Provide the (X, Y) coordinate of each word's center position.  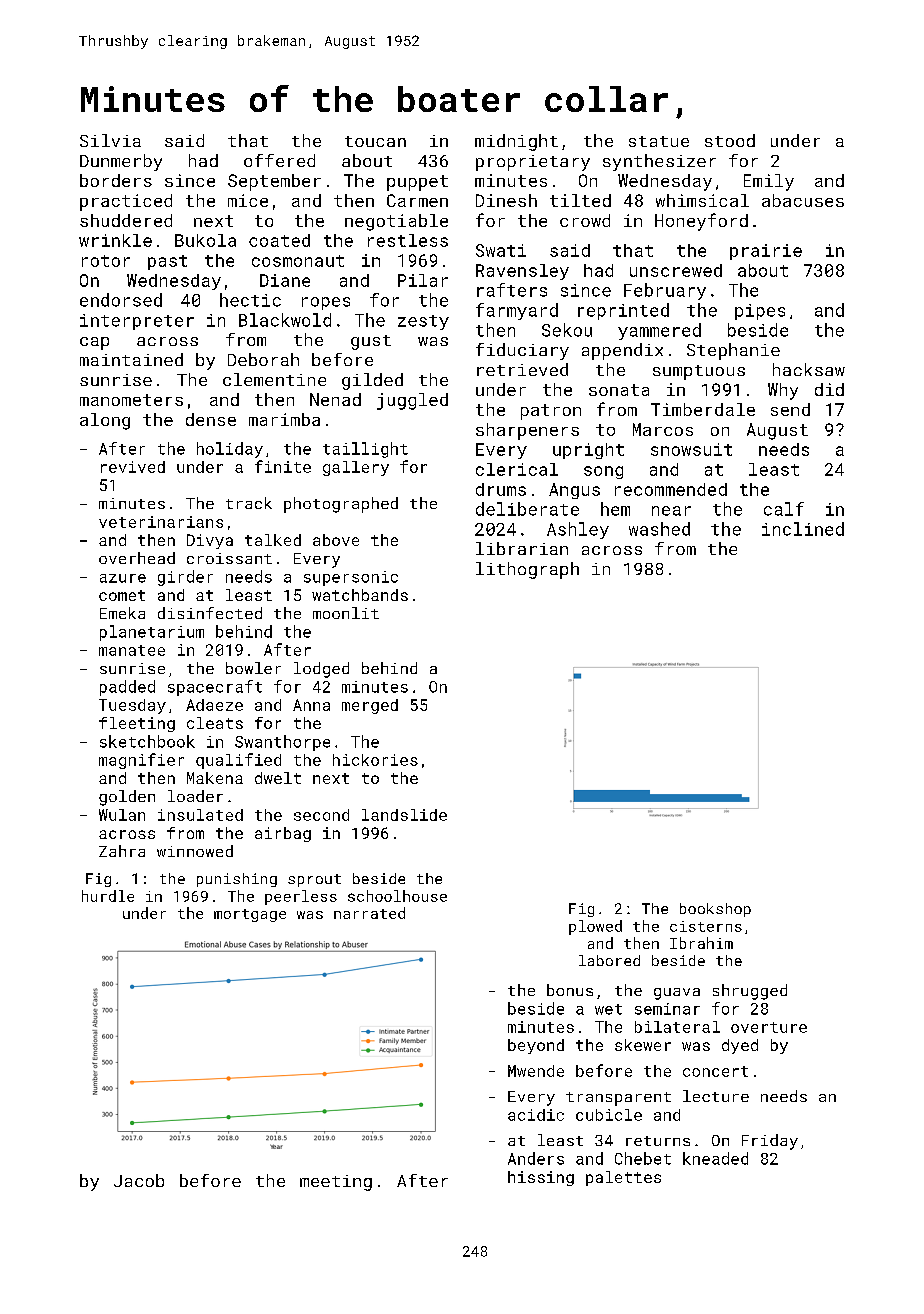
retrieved (522, 369)
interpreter (137, 322)
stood (730, 140)
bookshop (715, 910)
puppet (417, 183)
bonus (570, 990)
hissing (541, 1178)
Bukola (205, 240)
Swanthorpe (282, 743)
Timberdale (703, 409)
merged (370, 706)
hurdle (108, 896)
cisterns (706, 926)
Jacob (139, 1180)
